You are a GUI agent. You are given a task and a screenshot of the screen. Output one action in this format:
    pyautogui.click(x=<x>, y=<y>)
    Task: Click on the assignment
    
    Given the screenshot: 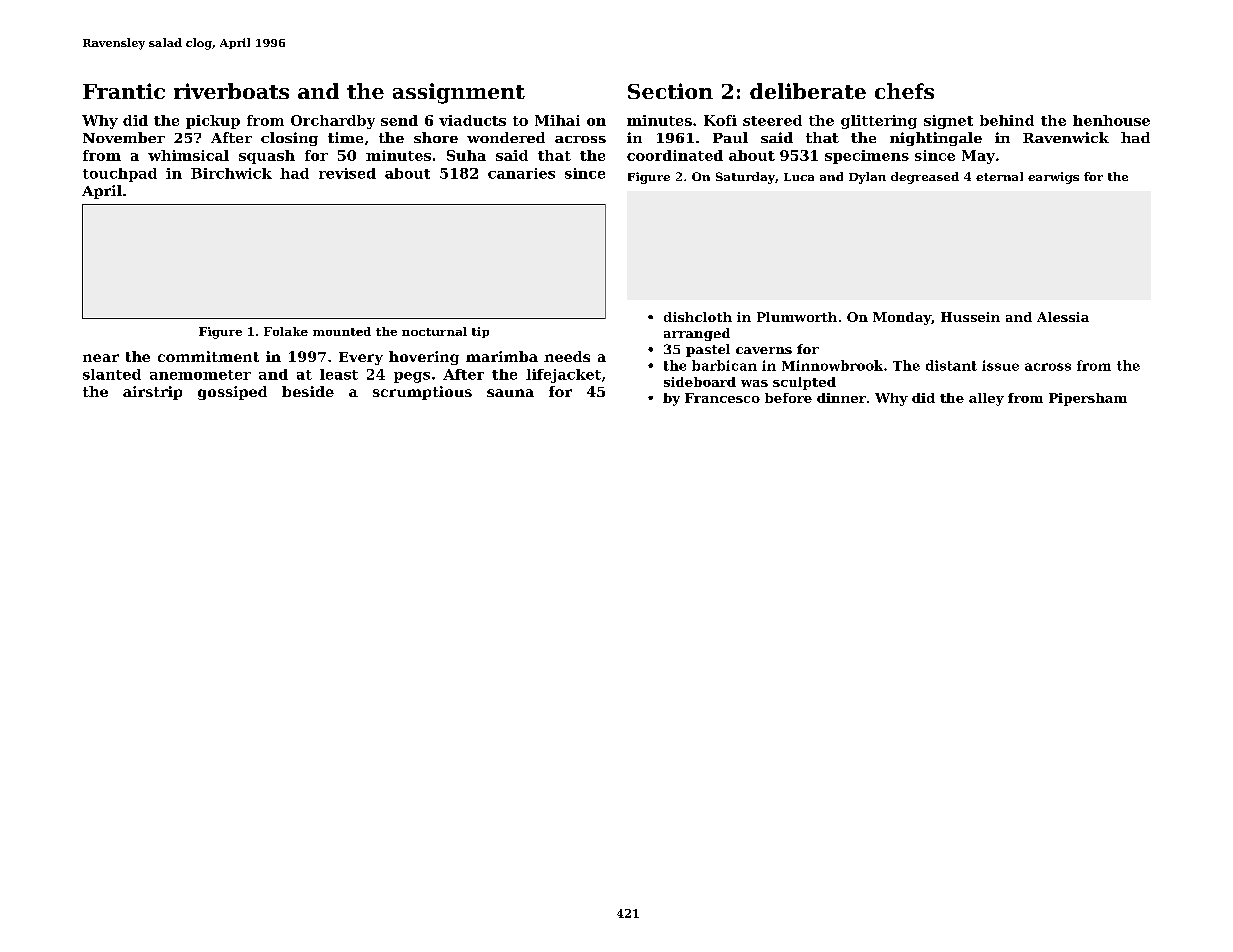 What is the action you would take?
    pyautogui.click(x=459, y=93)
